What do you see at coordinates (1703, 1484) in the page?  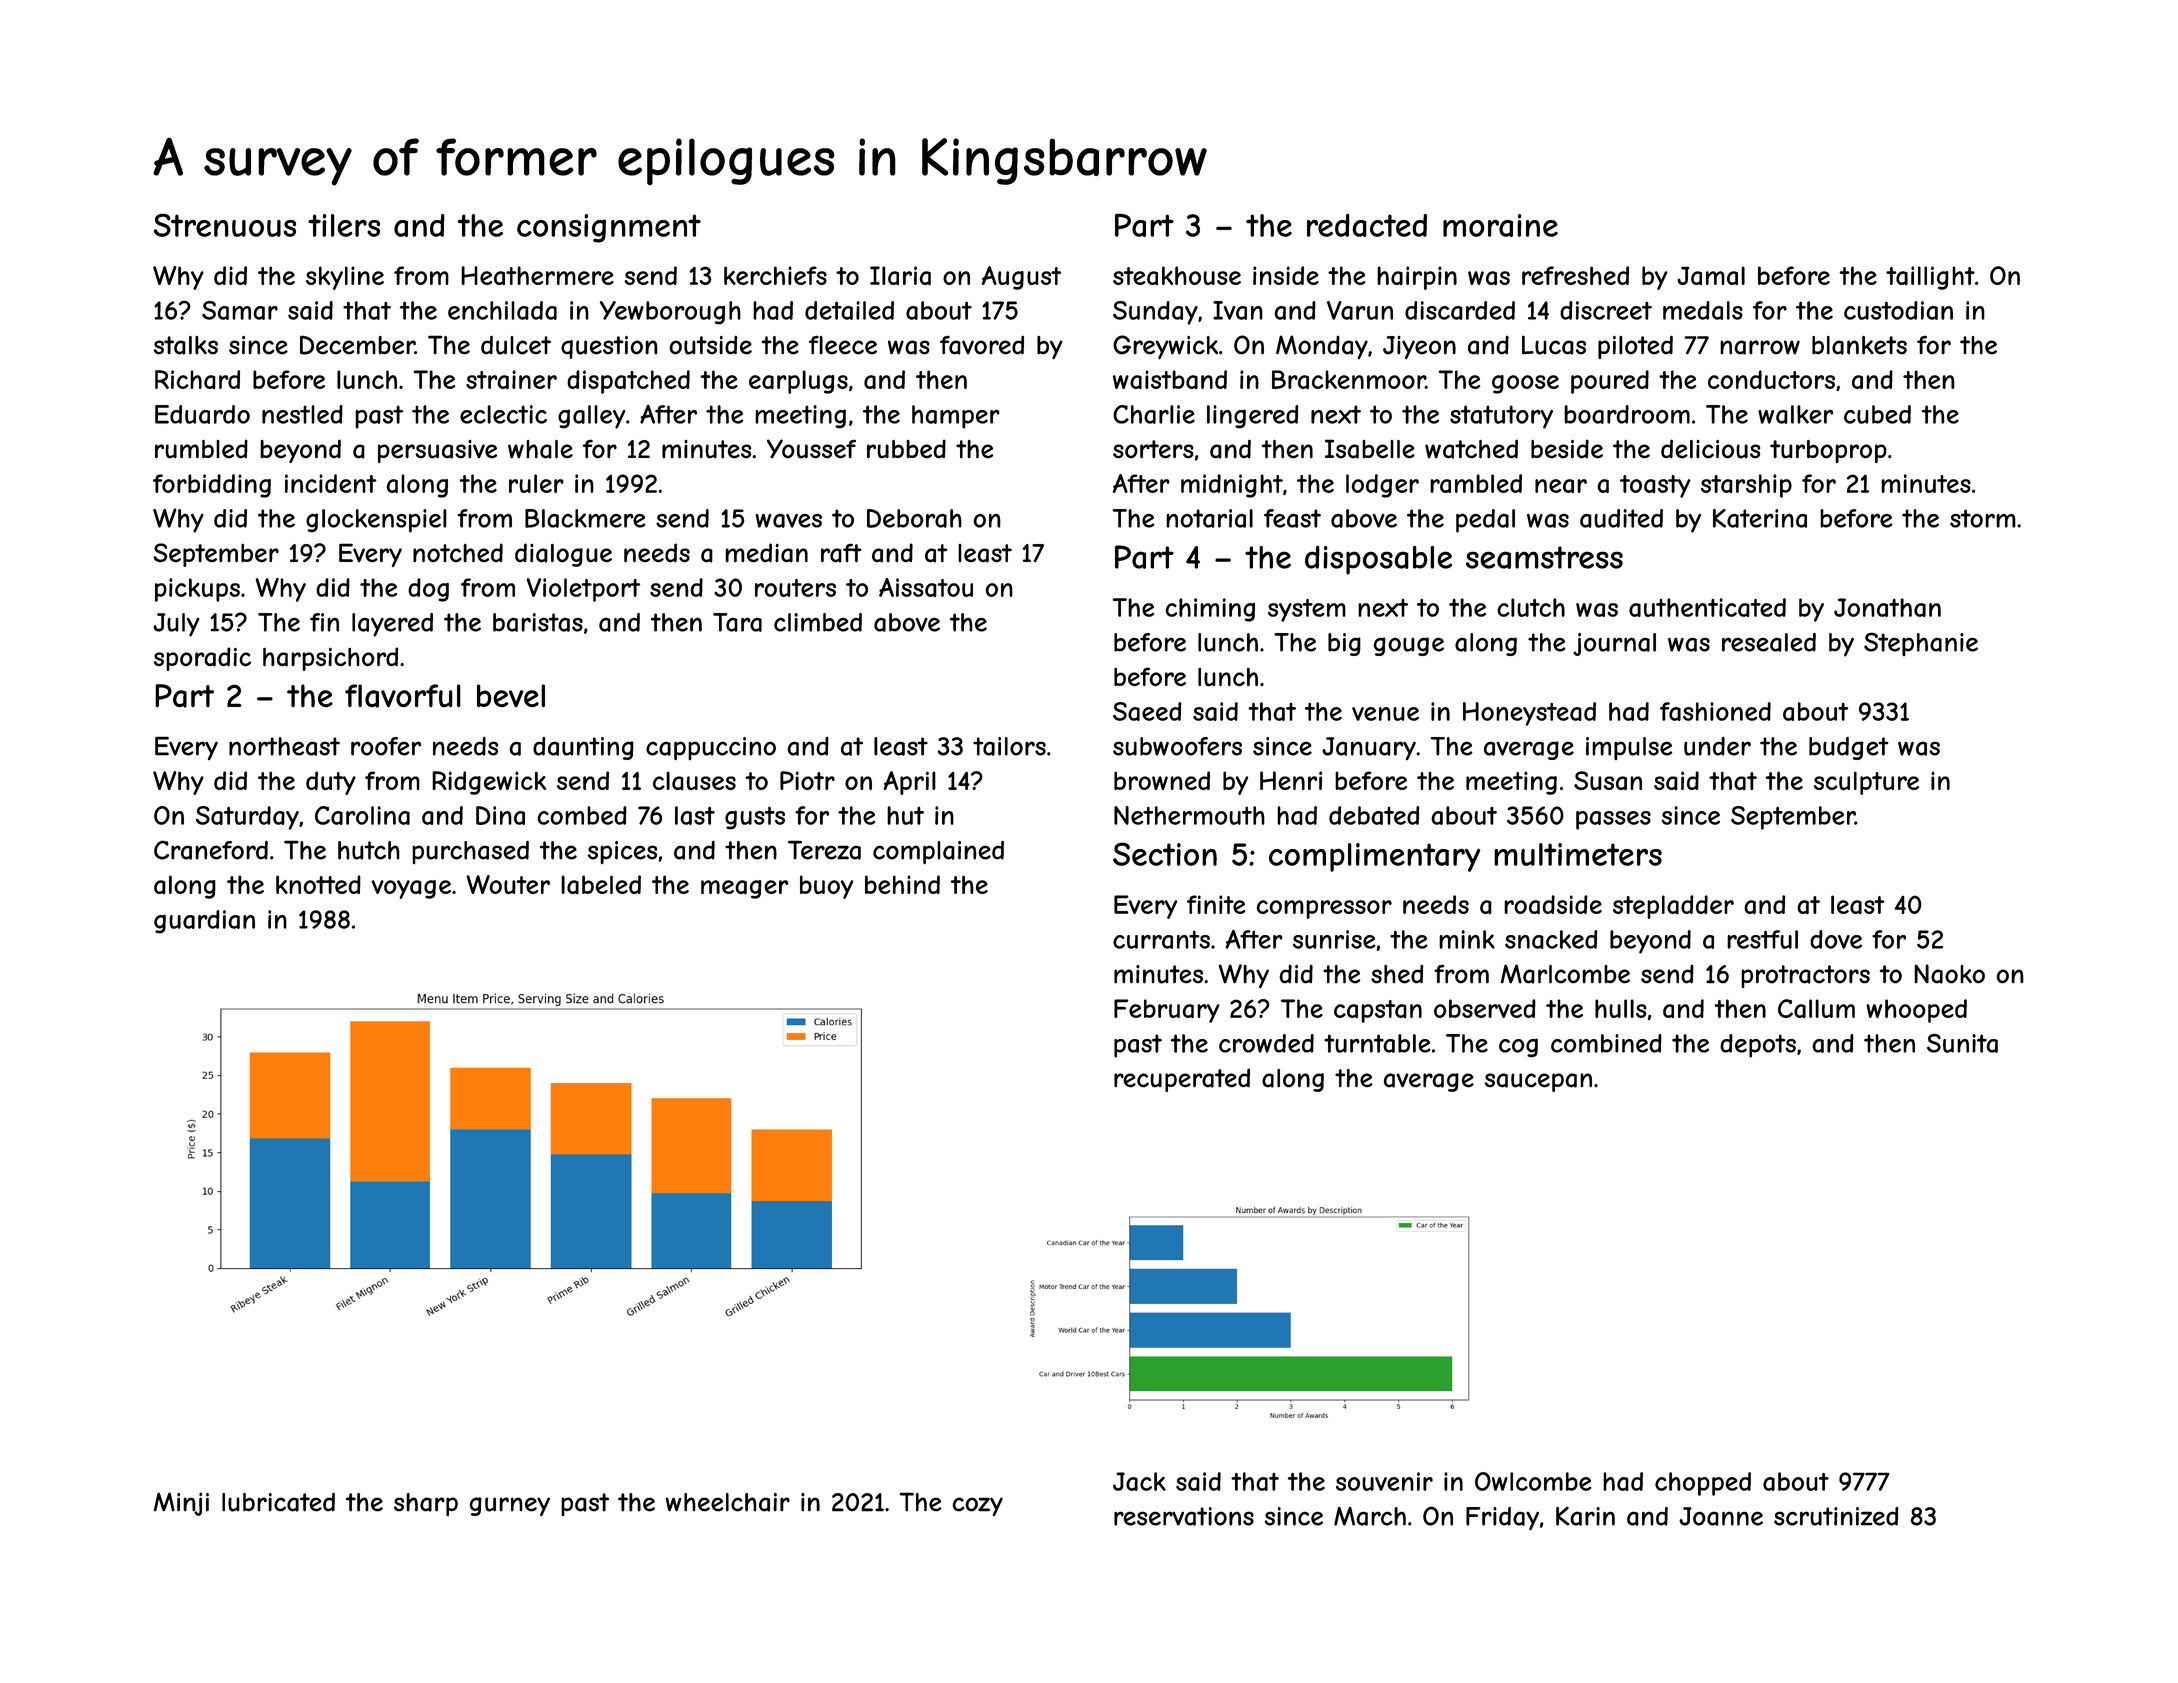 I see `chopped` at bounding box center [1703, 1484].
